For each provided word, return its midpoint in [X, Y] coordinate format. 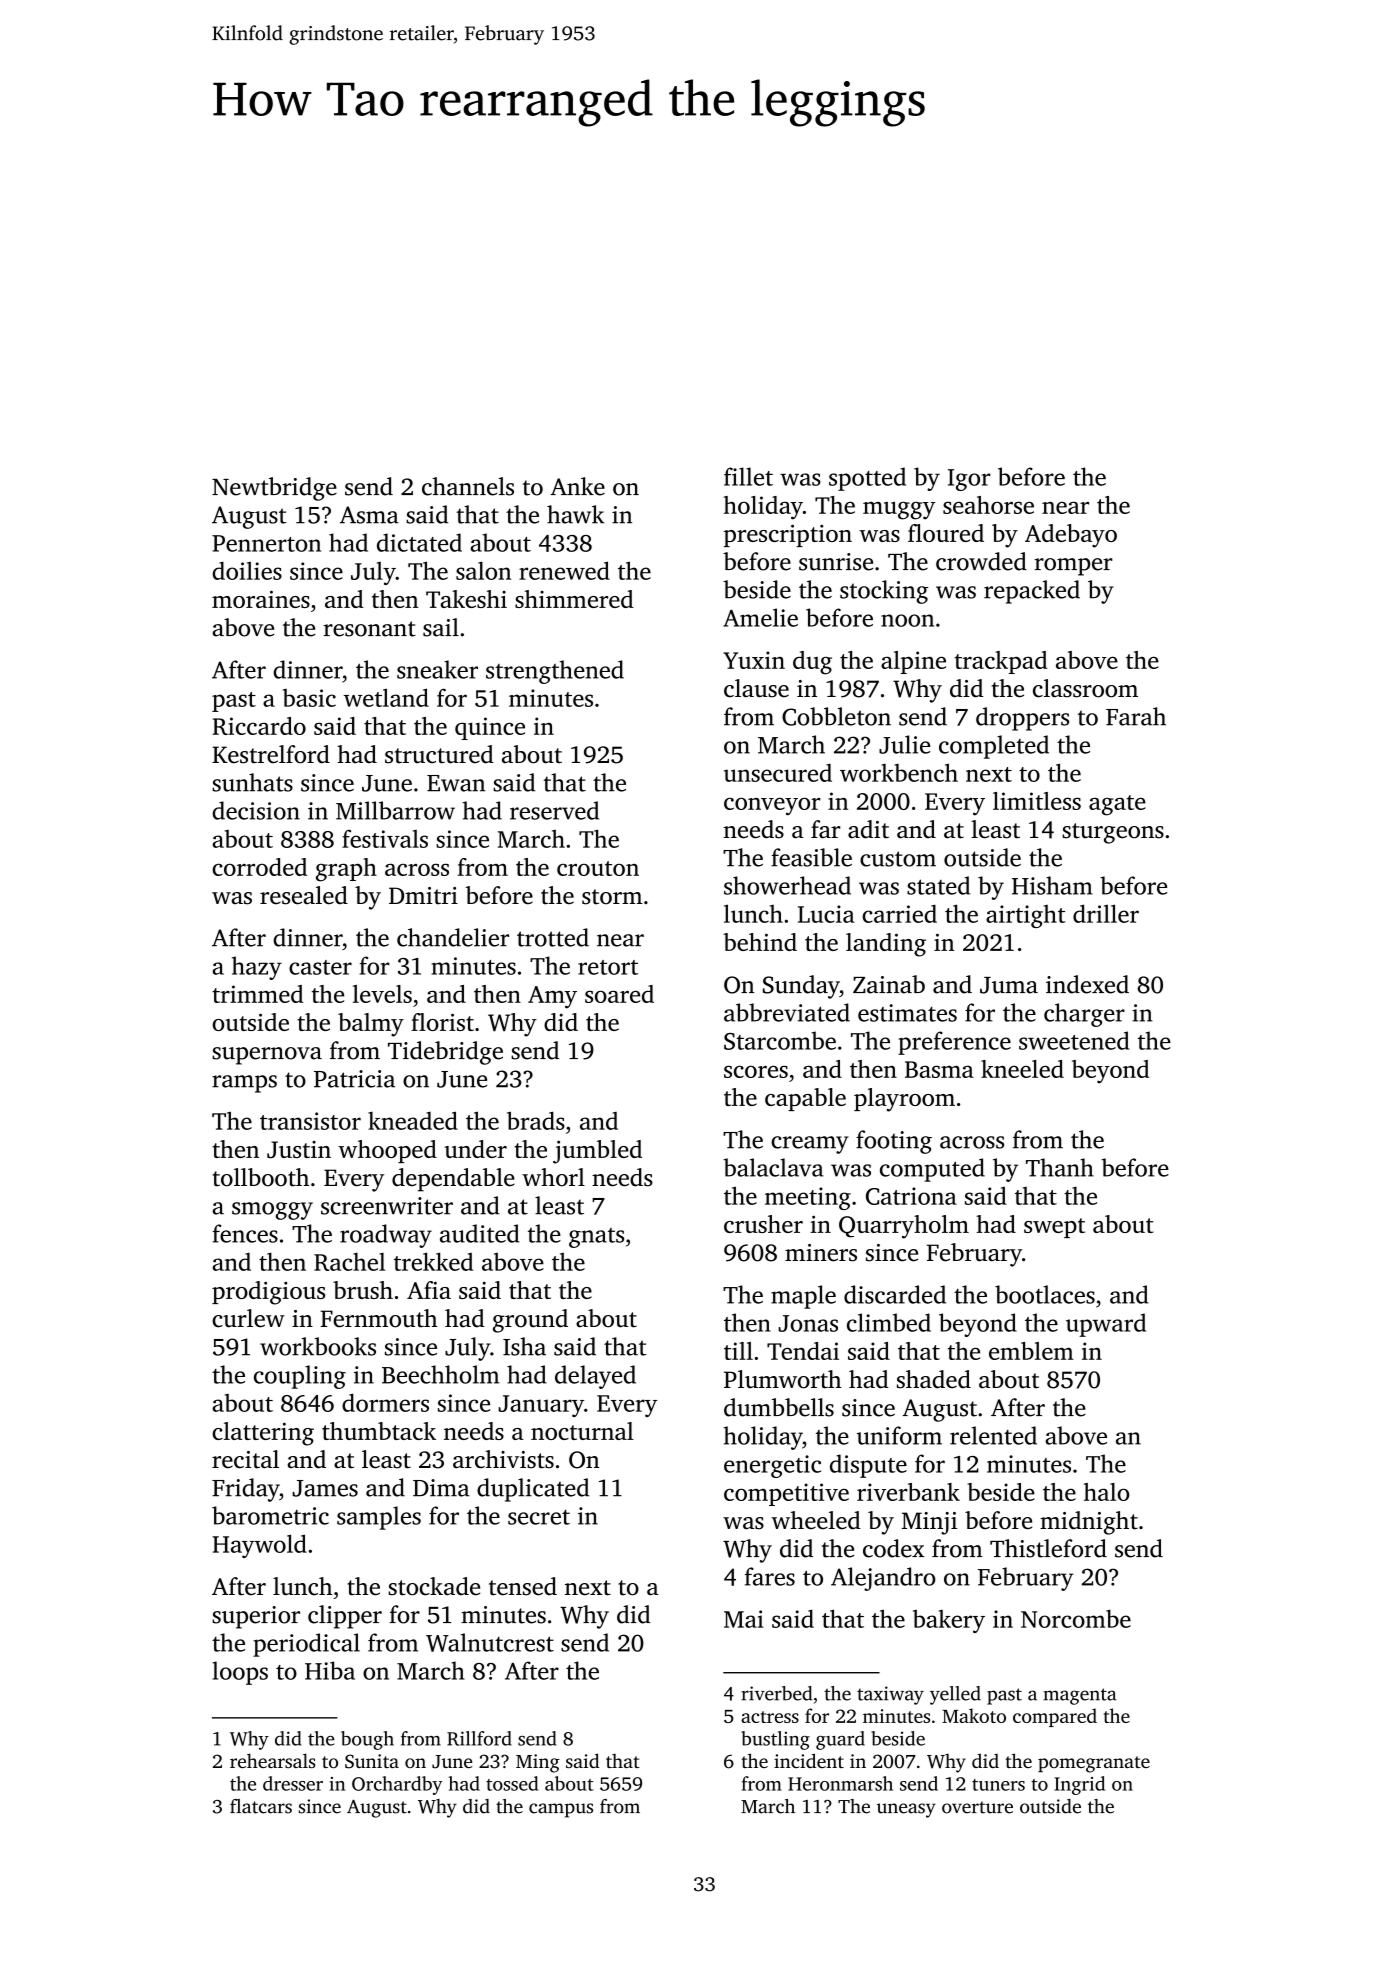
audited [480, 1233]
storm [612, 897]
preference [954, 1043]
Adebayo [1071, 536]
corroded [259, 867]
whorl [553, 1177]
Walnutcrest [490, 1642]
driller [1106, 913]
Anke [578, 486]
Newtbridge [274, 489]
